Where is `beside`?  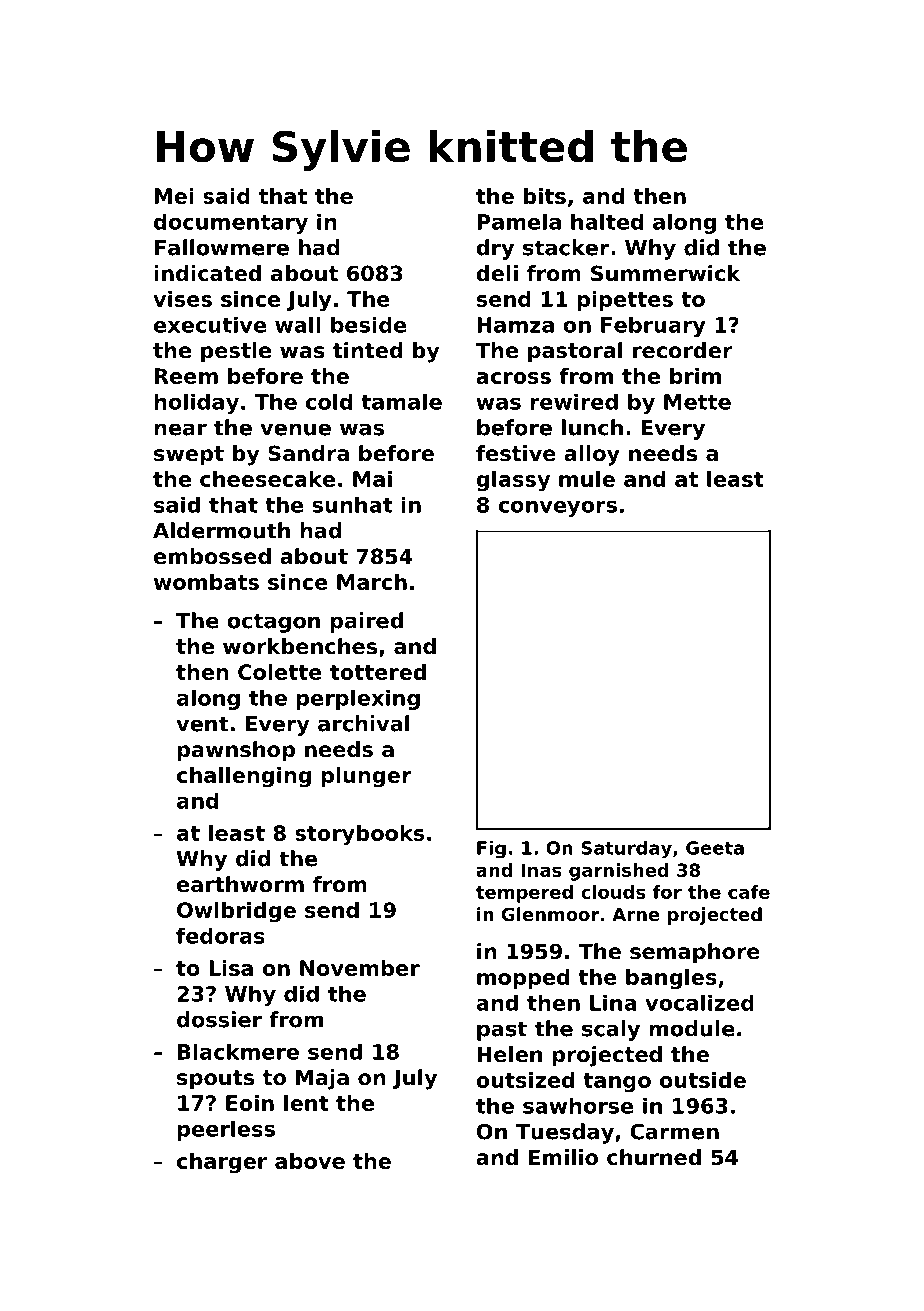 beside is located at coordinates (368, 324).
